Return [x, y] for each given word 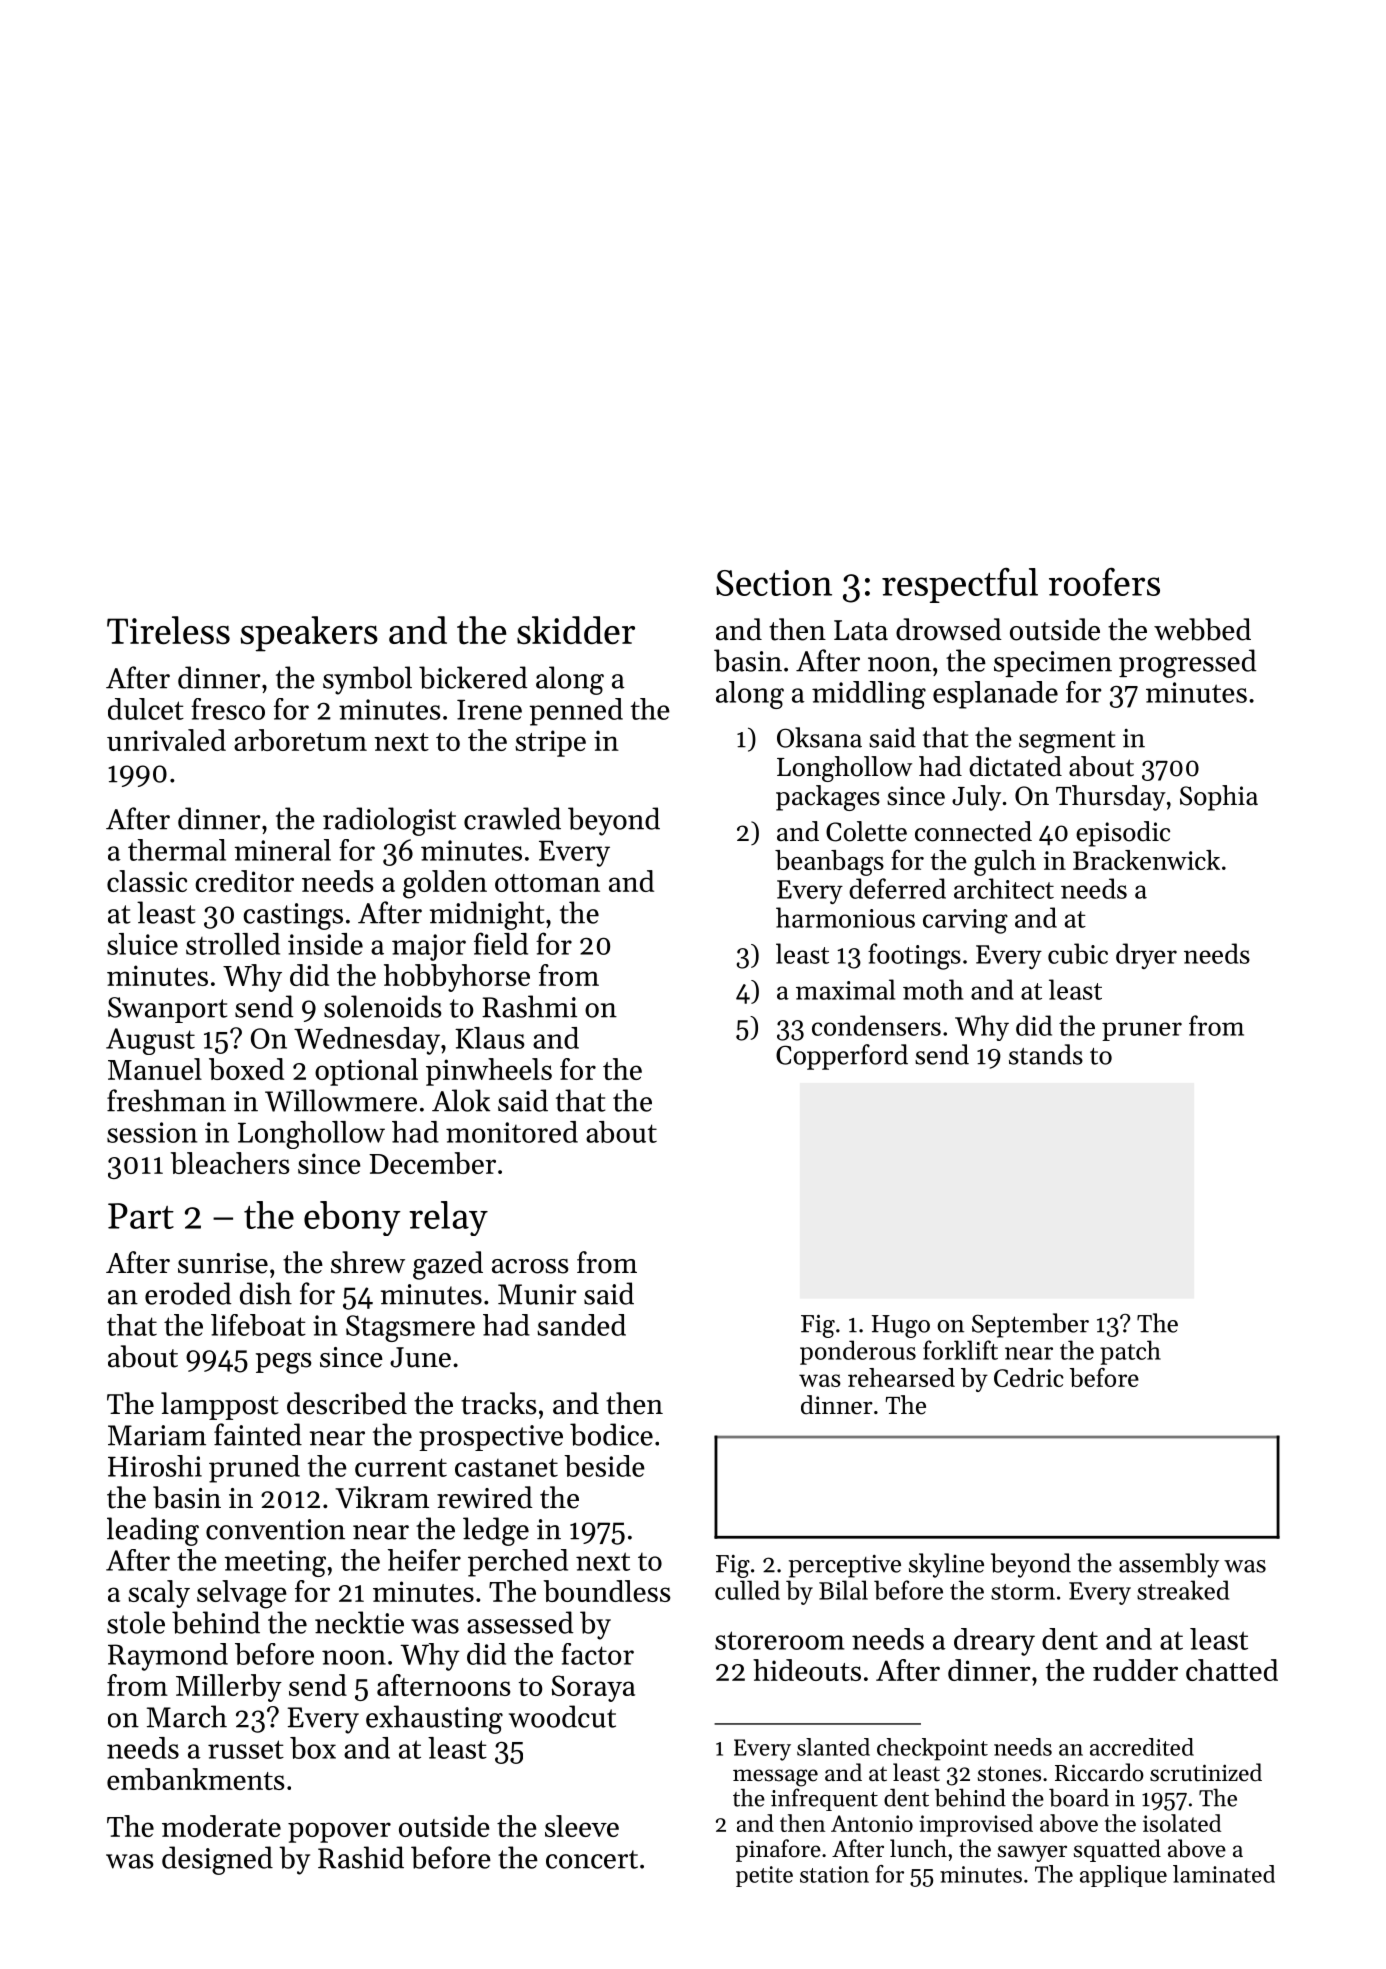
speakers [309, 634]
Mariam [157, 1435]
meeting [275, 1563]
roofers [1104, 582]
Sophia [1219, 798]
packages [828, 798]
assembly [1169, 1565]
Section [774, 583]
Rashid [361, 1857]
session [152, 1132]
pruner [1142, 1031]
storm [1023, 1592]
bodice [611, 1434]
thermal [177, 850]
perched [518, 1563]
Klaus [490, 1038]
